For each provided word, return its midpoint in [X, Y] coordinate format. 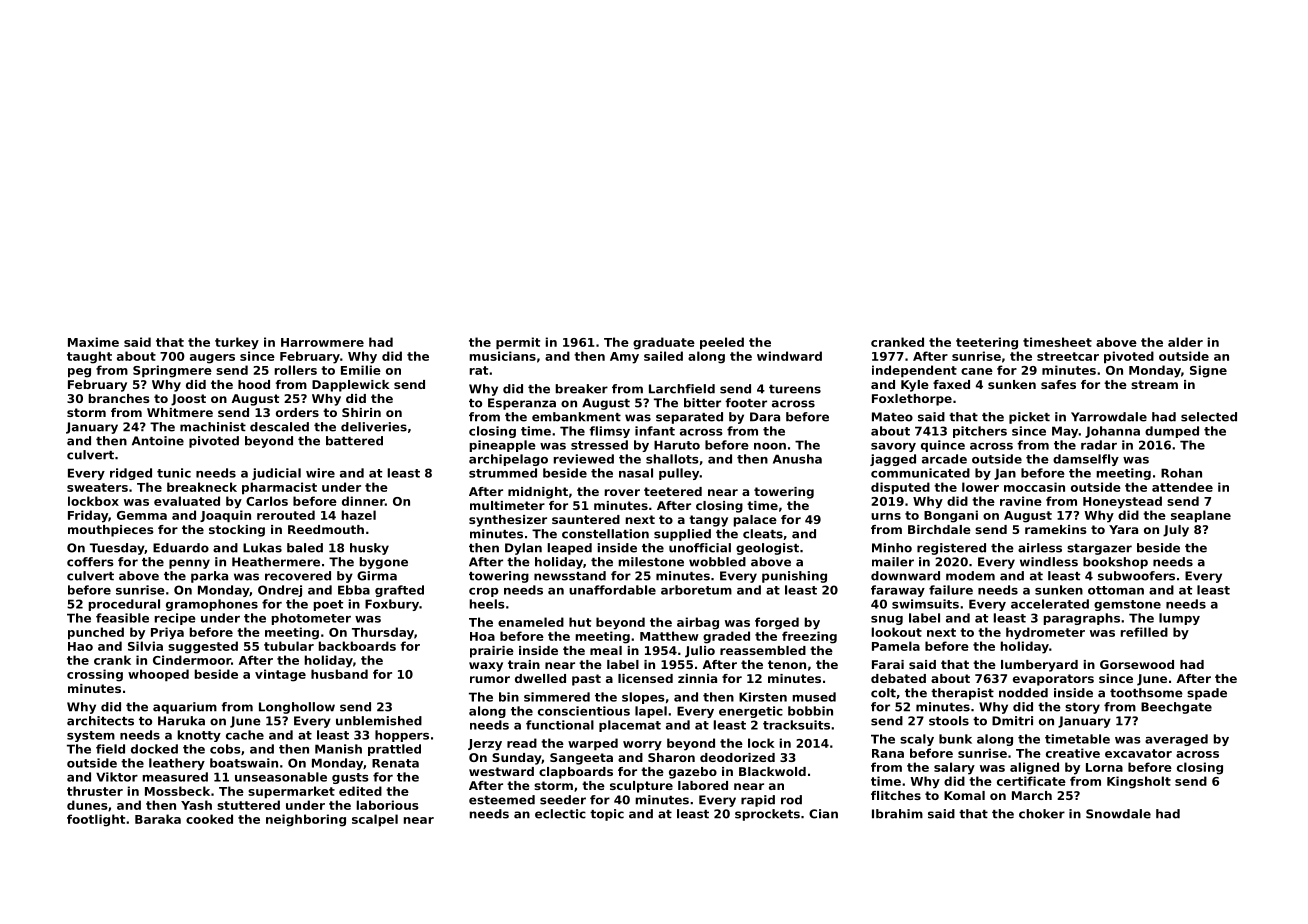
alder [1185, 342]
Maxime [93, 342]
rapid [758, 801]
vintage [280, 675]
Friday [88, 516]
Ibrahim [897, 814]
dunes [87, 805]
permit [518, 343]
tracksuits [796, 725]
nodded [1023, 693]
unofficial [700, 548]
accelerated [1050, 604]
